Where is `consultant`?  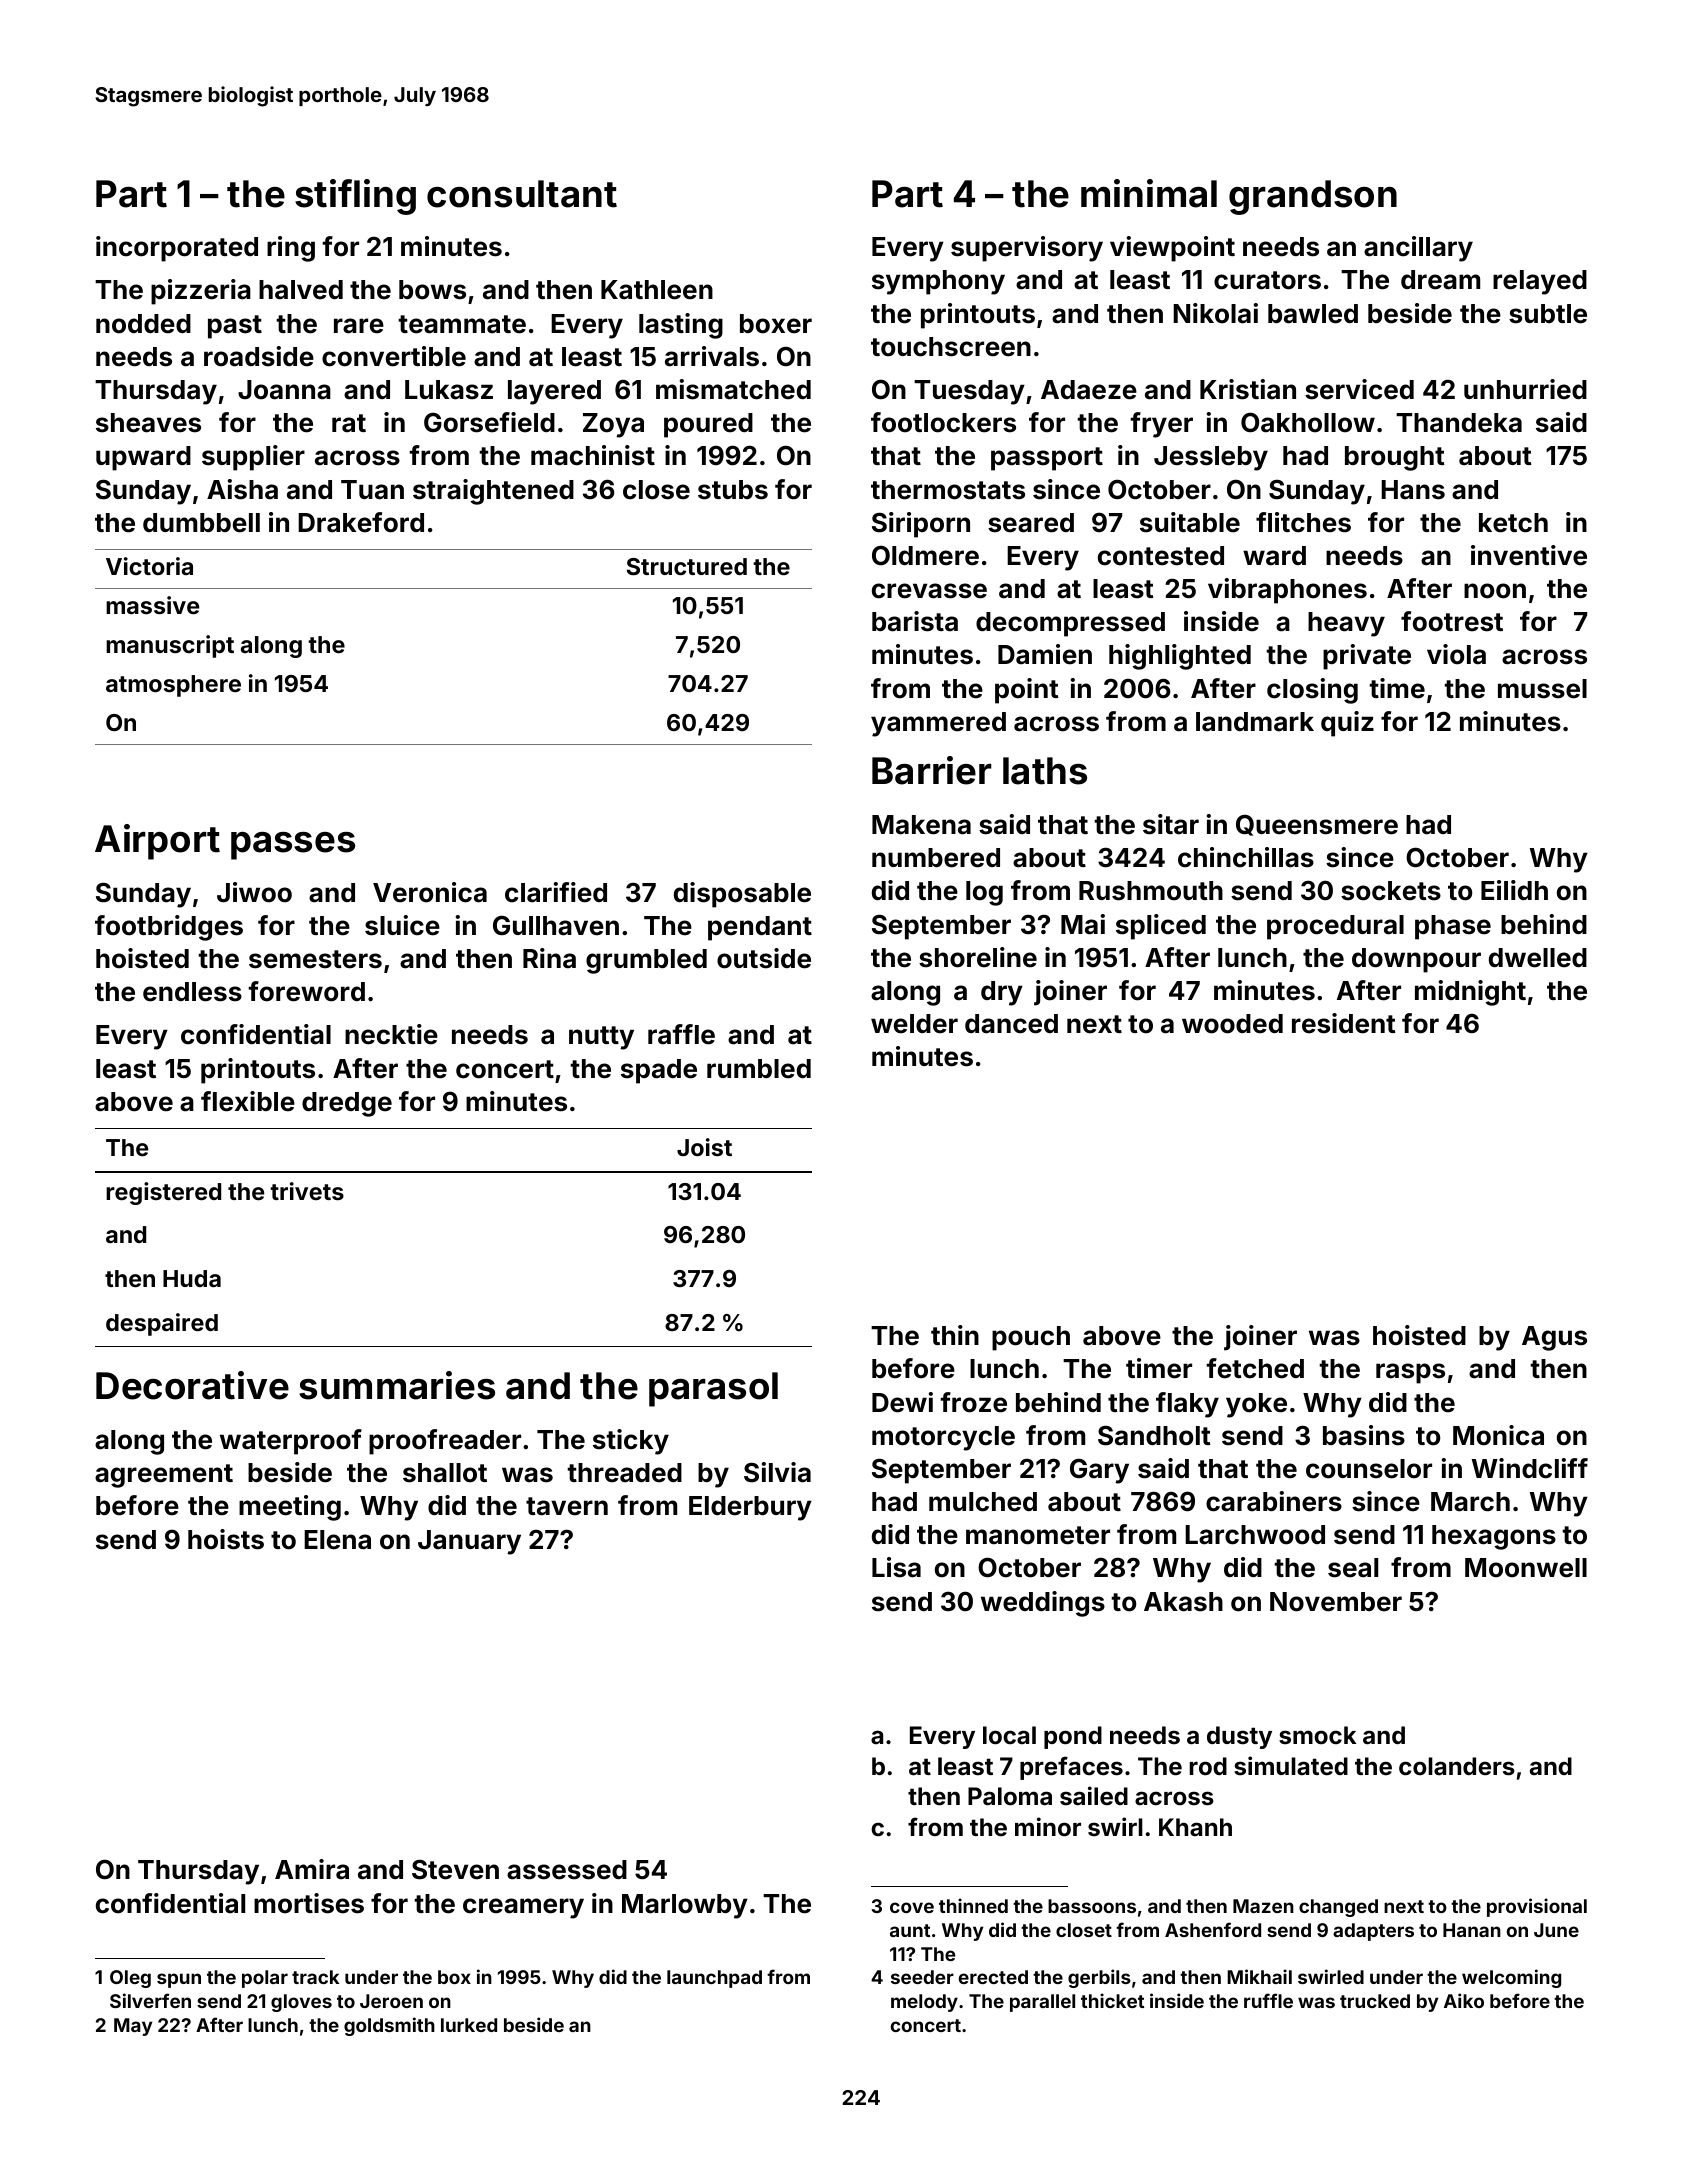
consultant is located at coordinates (522, 194).
